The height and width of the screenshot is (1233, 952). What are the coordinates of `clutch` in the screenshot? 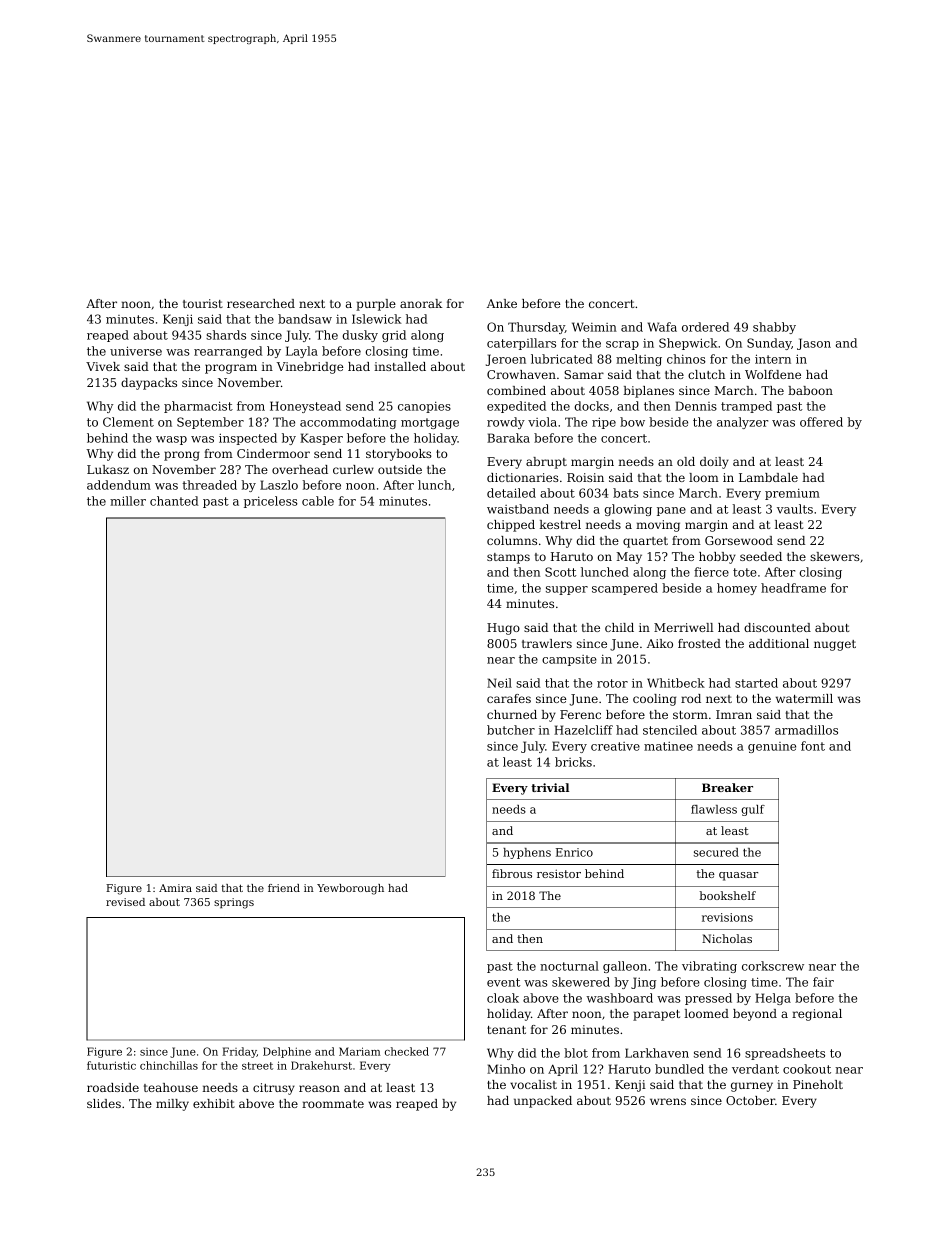 It's located at (706, 374).
